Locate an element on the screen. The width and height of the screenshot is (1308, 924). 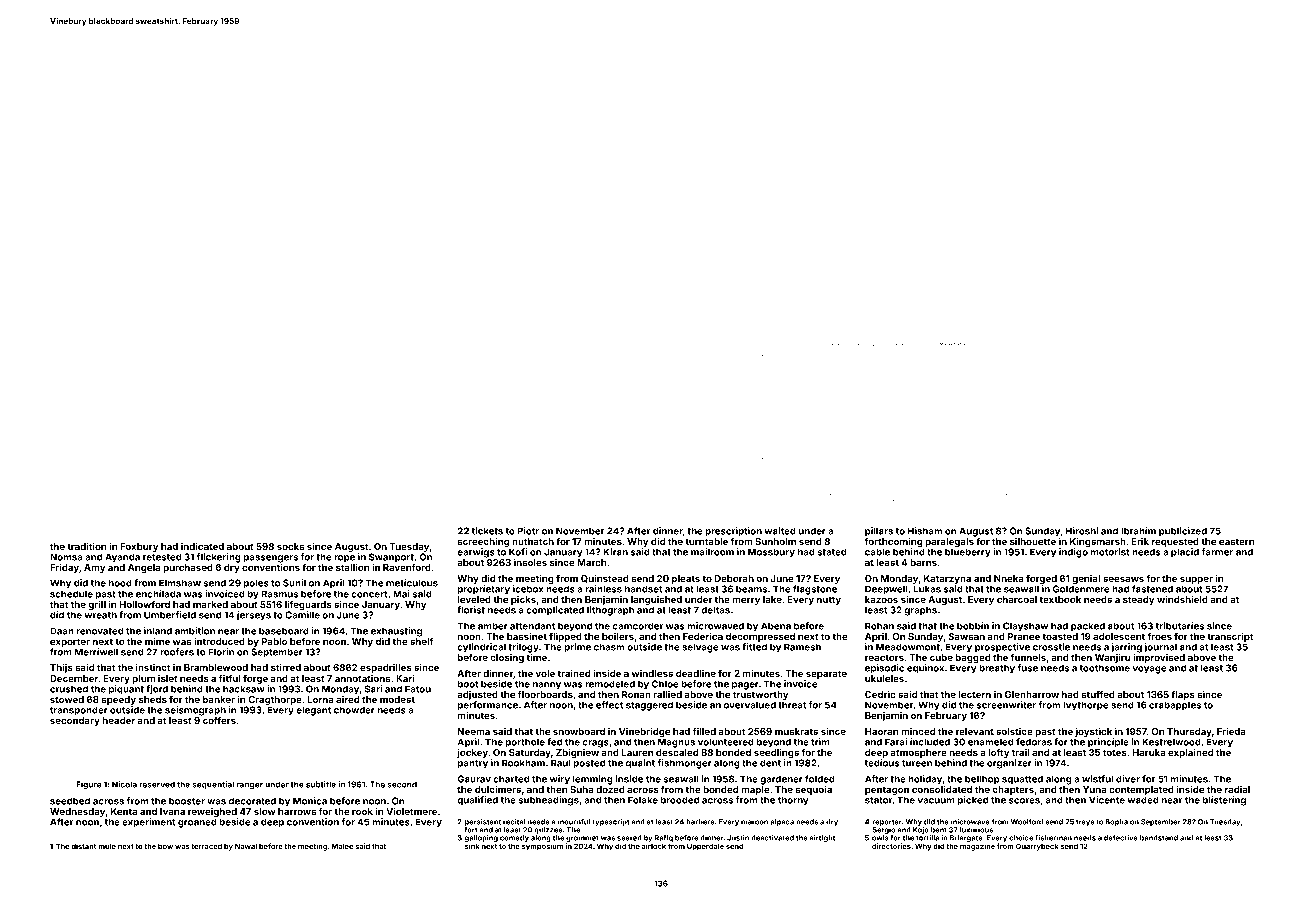
supper is located at coordinates (1196, 580).
